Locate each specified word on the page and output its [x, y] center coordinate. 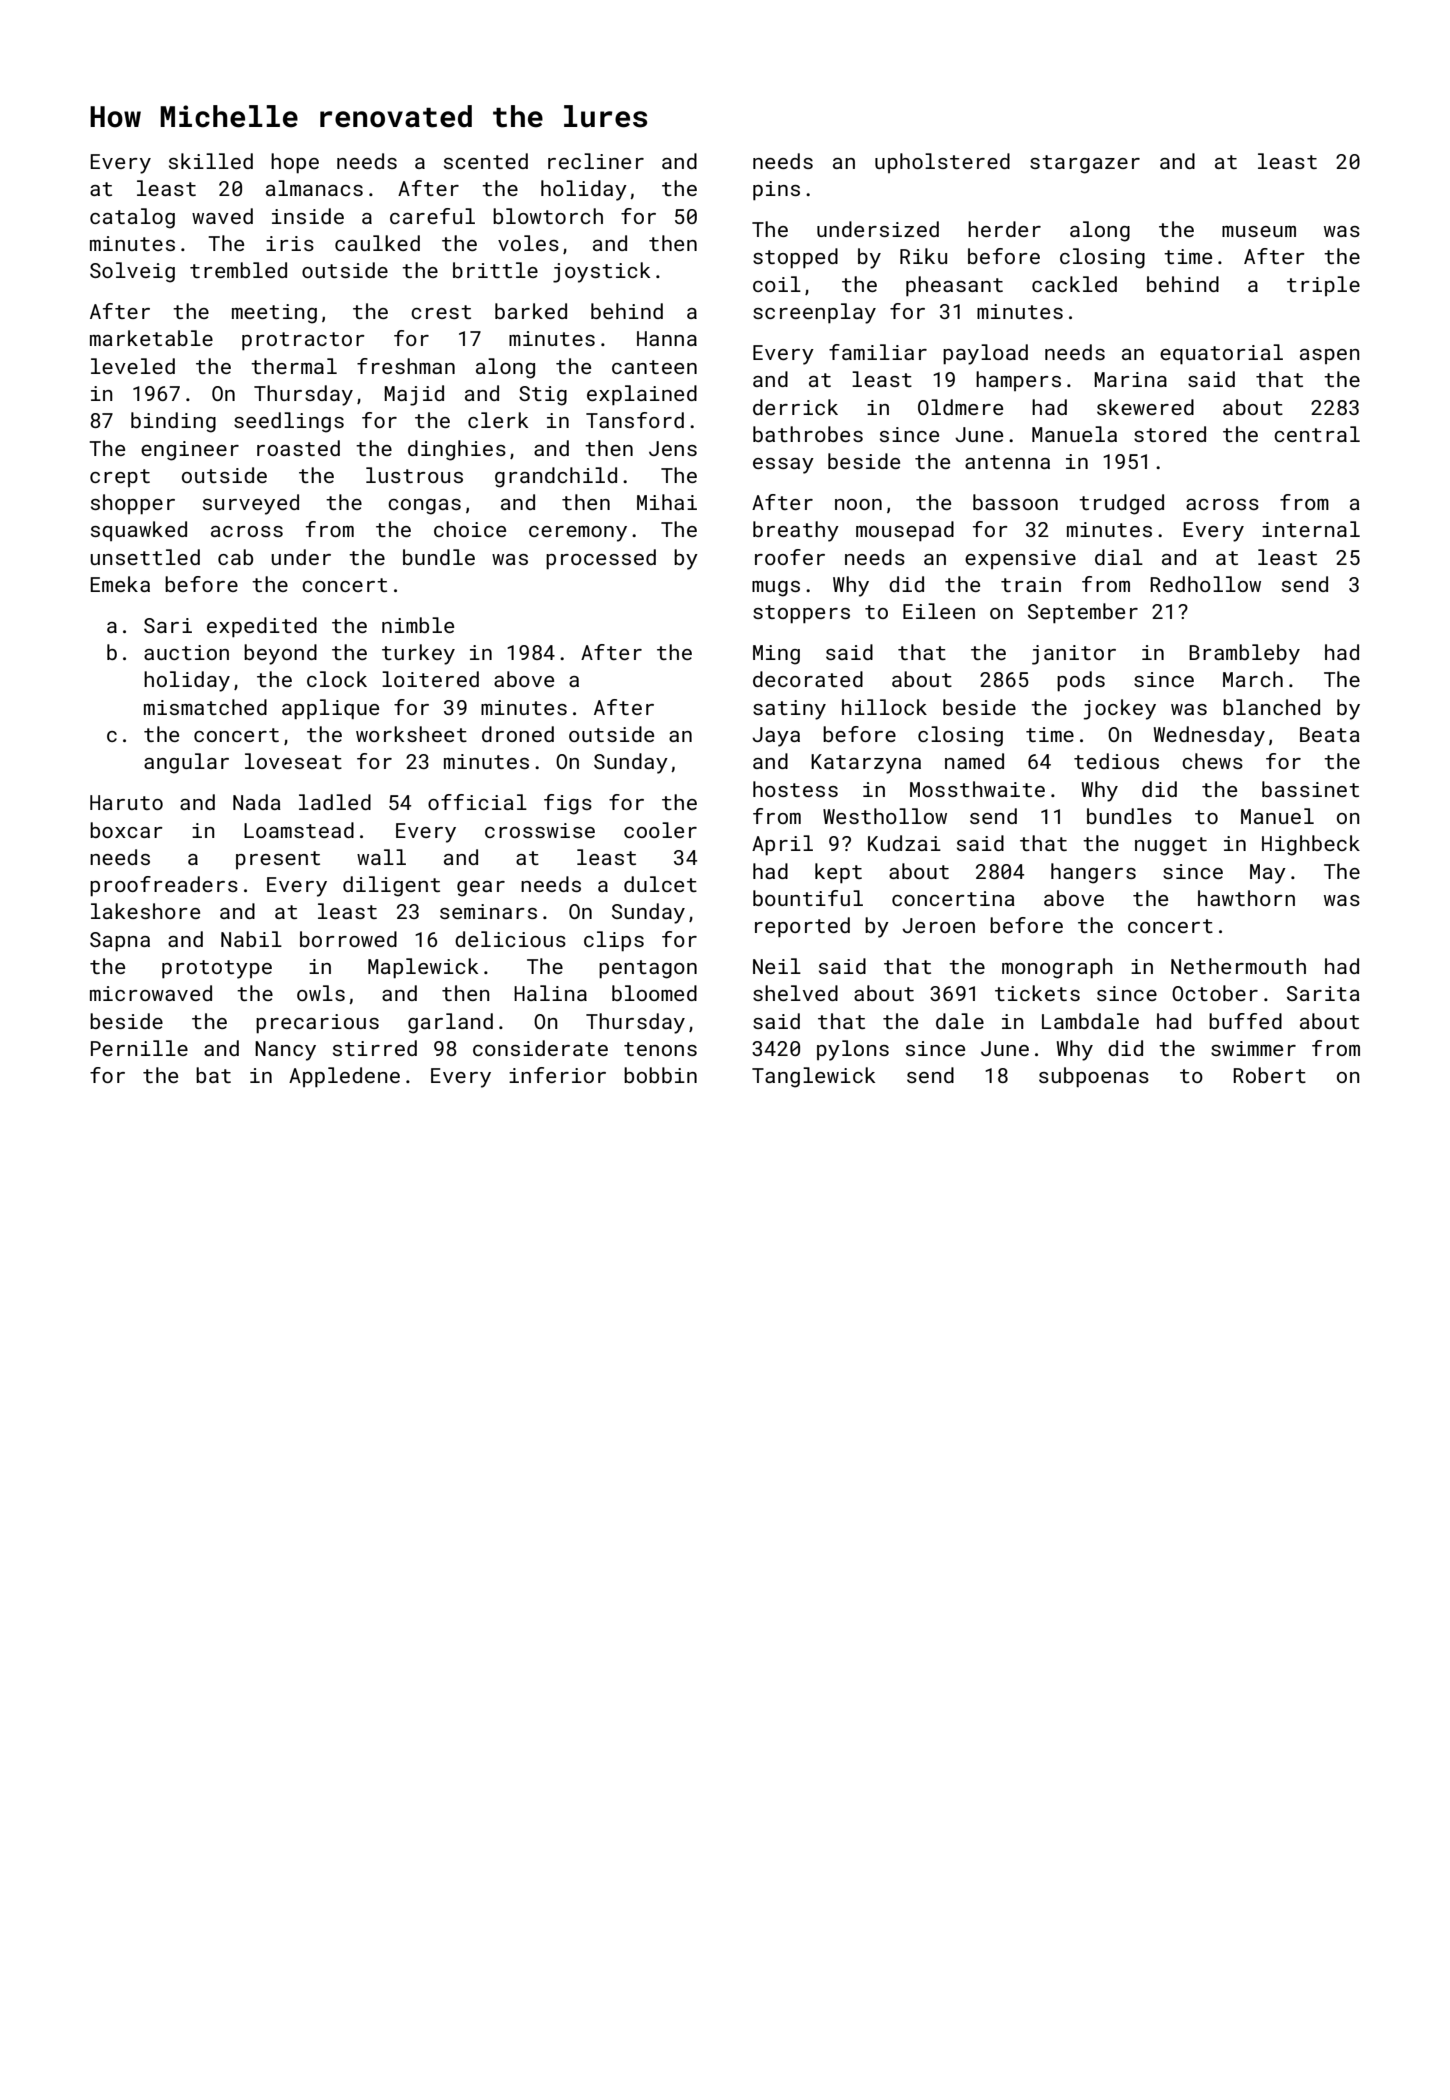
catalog [132, 218]
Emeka [120, 584]
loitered [430, 679]
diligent [391, 886]
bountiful [808, 898]
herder [1004, 229]
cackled [1074, 284]
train [1031, 584]
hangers [1093, 873]
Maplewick [423, 968]
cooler [660, 830]
